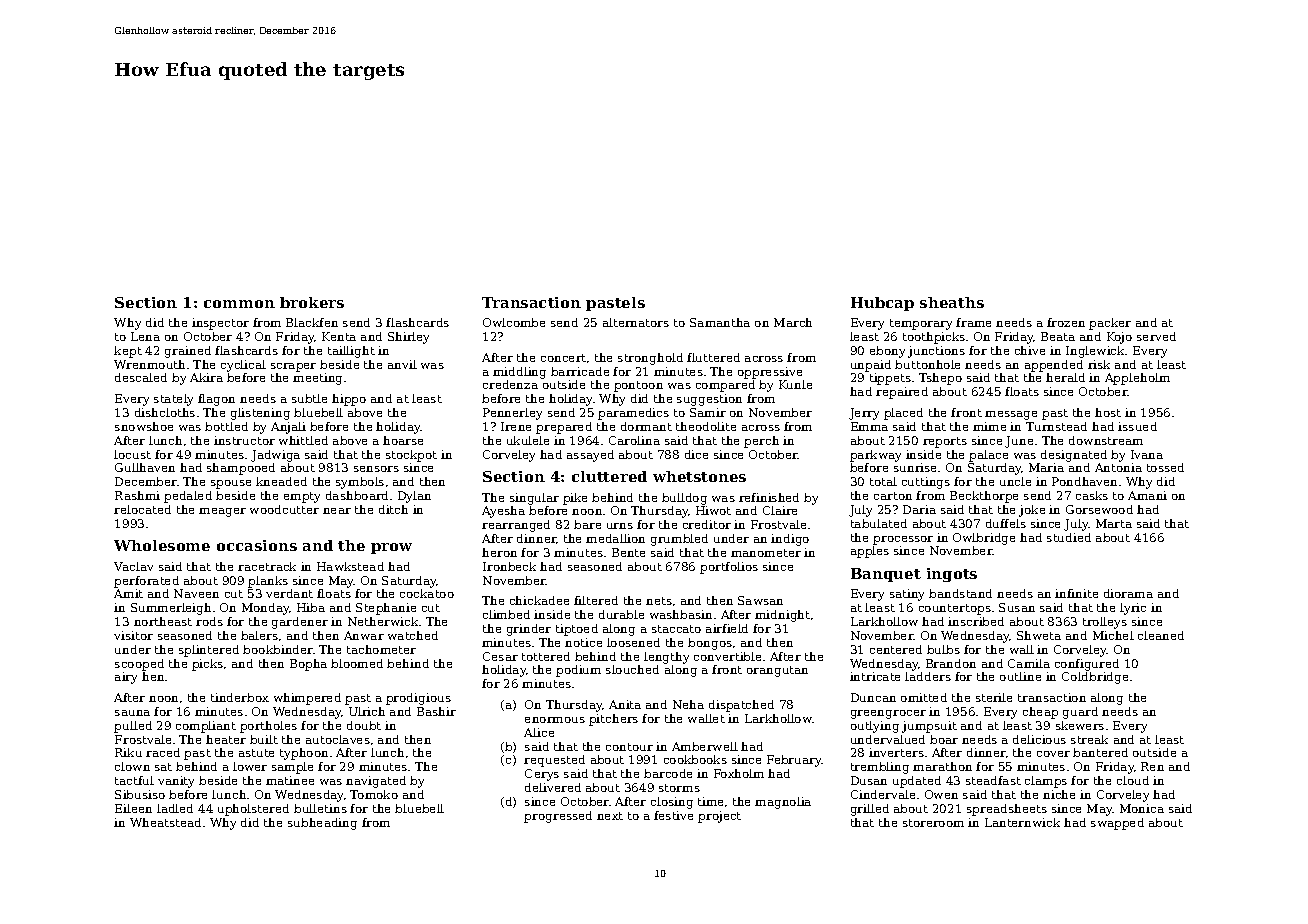 This screenshot has height=924, width=1308. What do you see at coordinates (312, 302) in the screenshot?
I see `brokers` at bounding box center [312, 302].
